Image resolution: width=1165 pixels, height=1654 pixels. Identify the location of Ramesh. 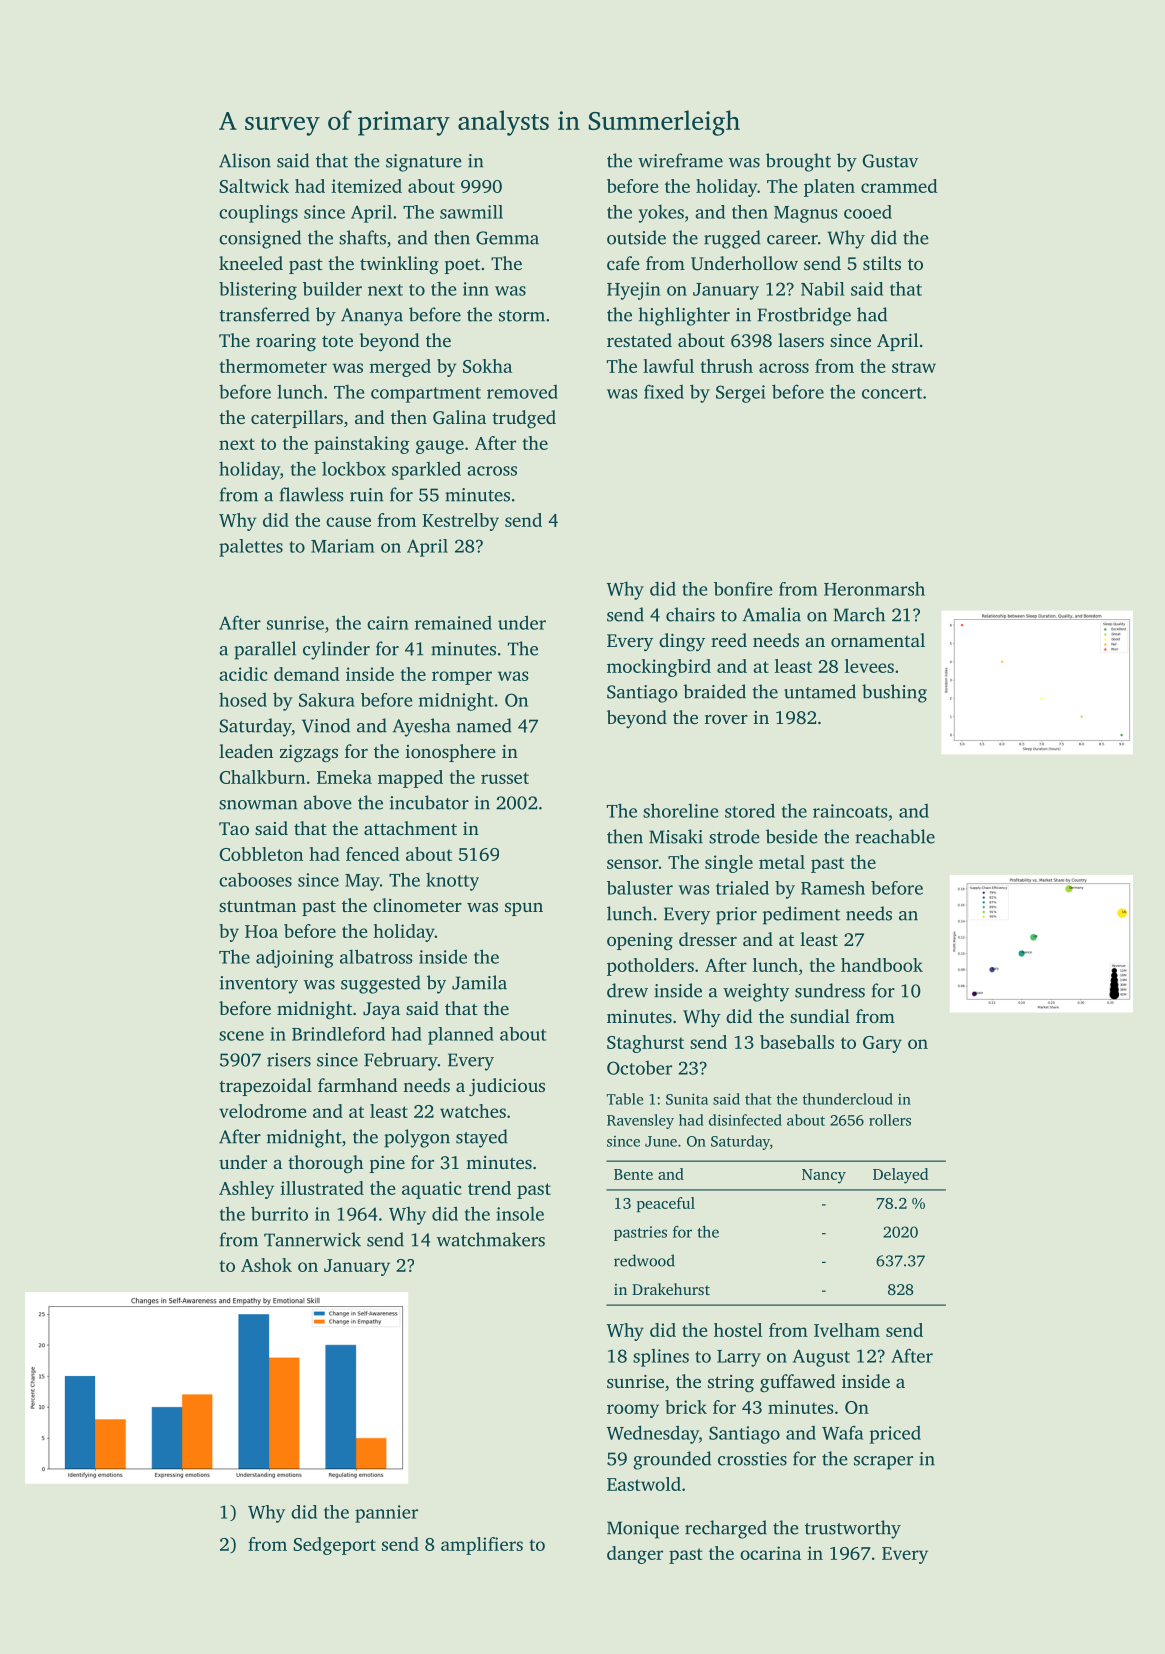
(833, 888).
